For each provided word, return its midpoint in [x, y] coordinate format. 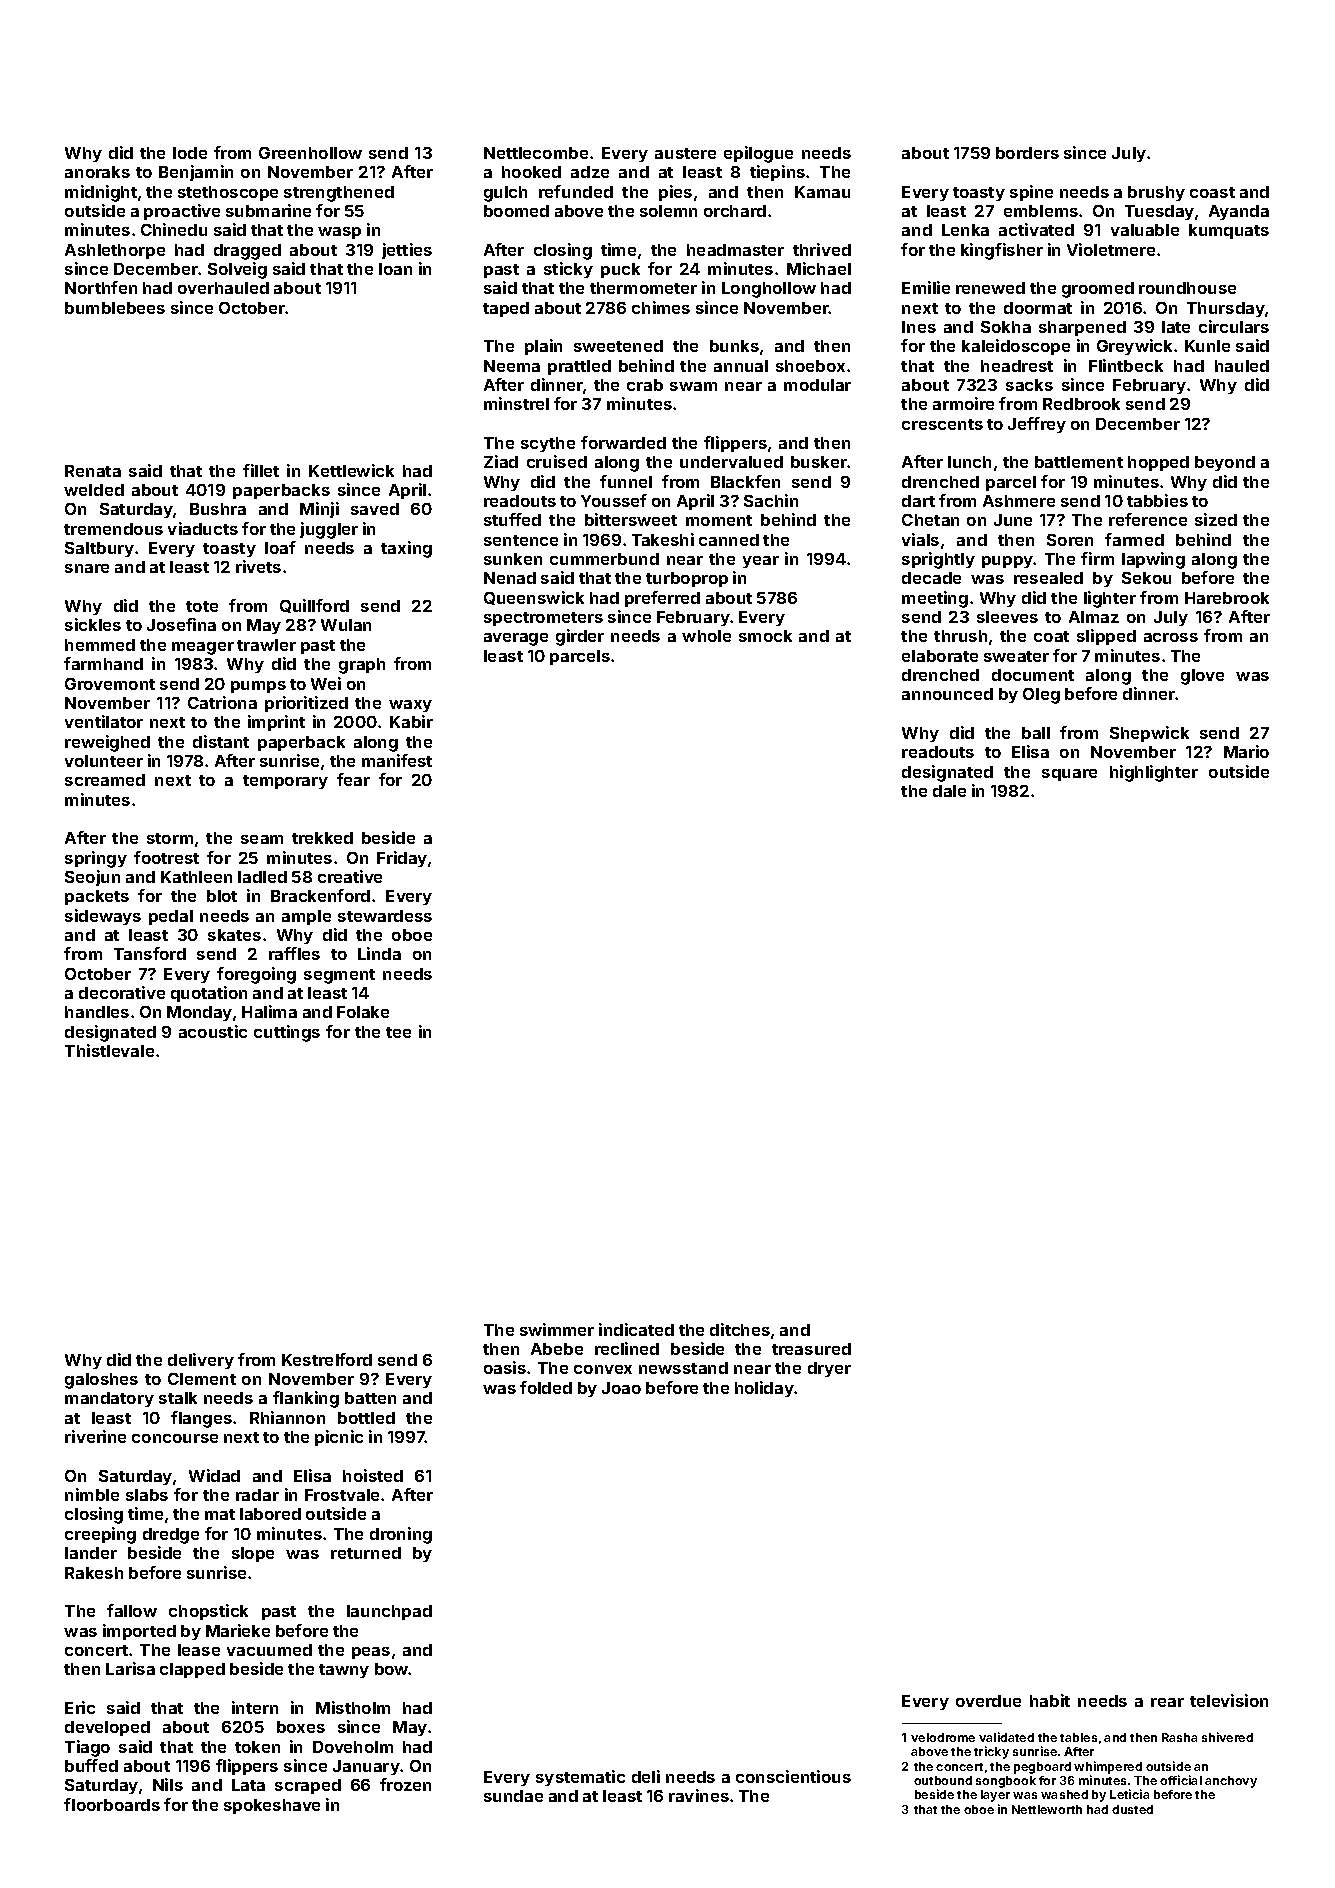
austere [685, 153]
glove [1202, 677]
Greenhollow [310, 153]
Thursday [1226, 309]
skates [234, 935]
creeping [100, 1535]
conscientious [793, 1776]
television [1229, 1700]
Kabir [411, 721]
